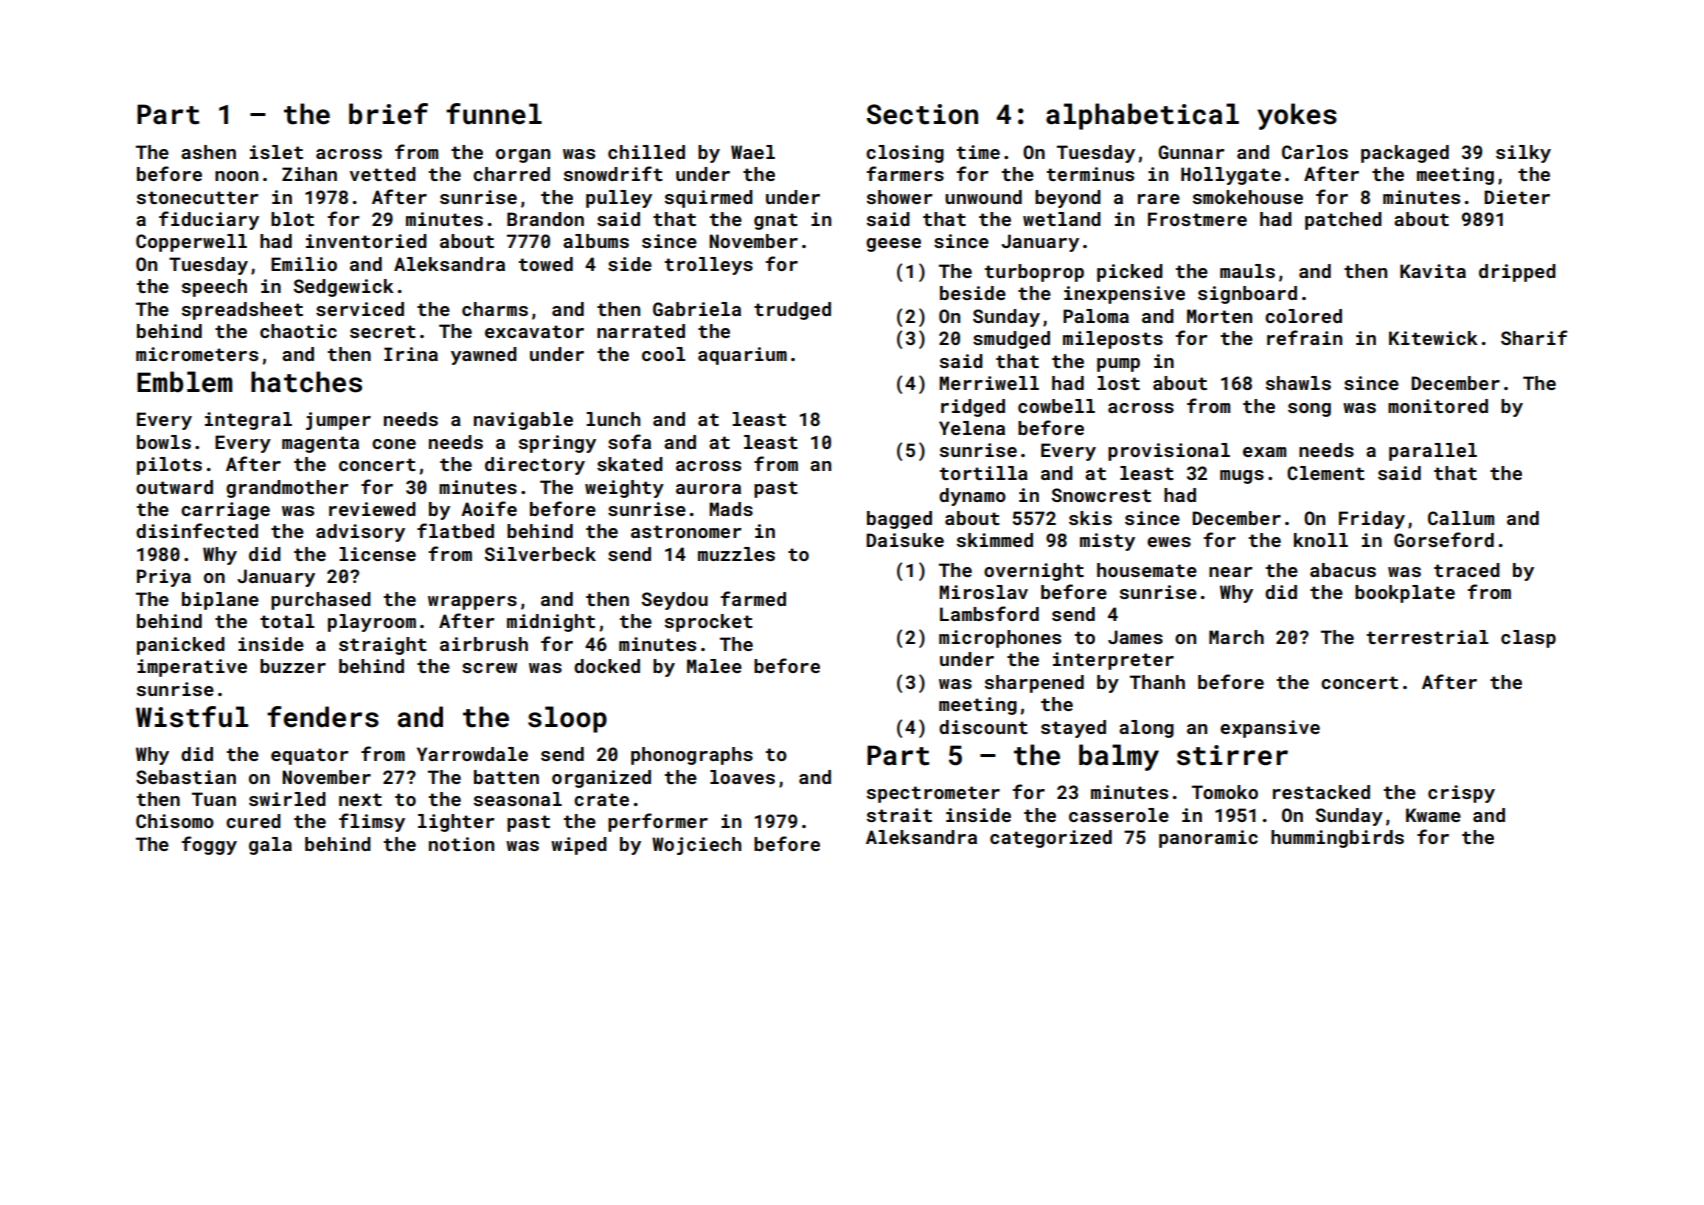  I want to click on balmy, so click(1119, 757).
